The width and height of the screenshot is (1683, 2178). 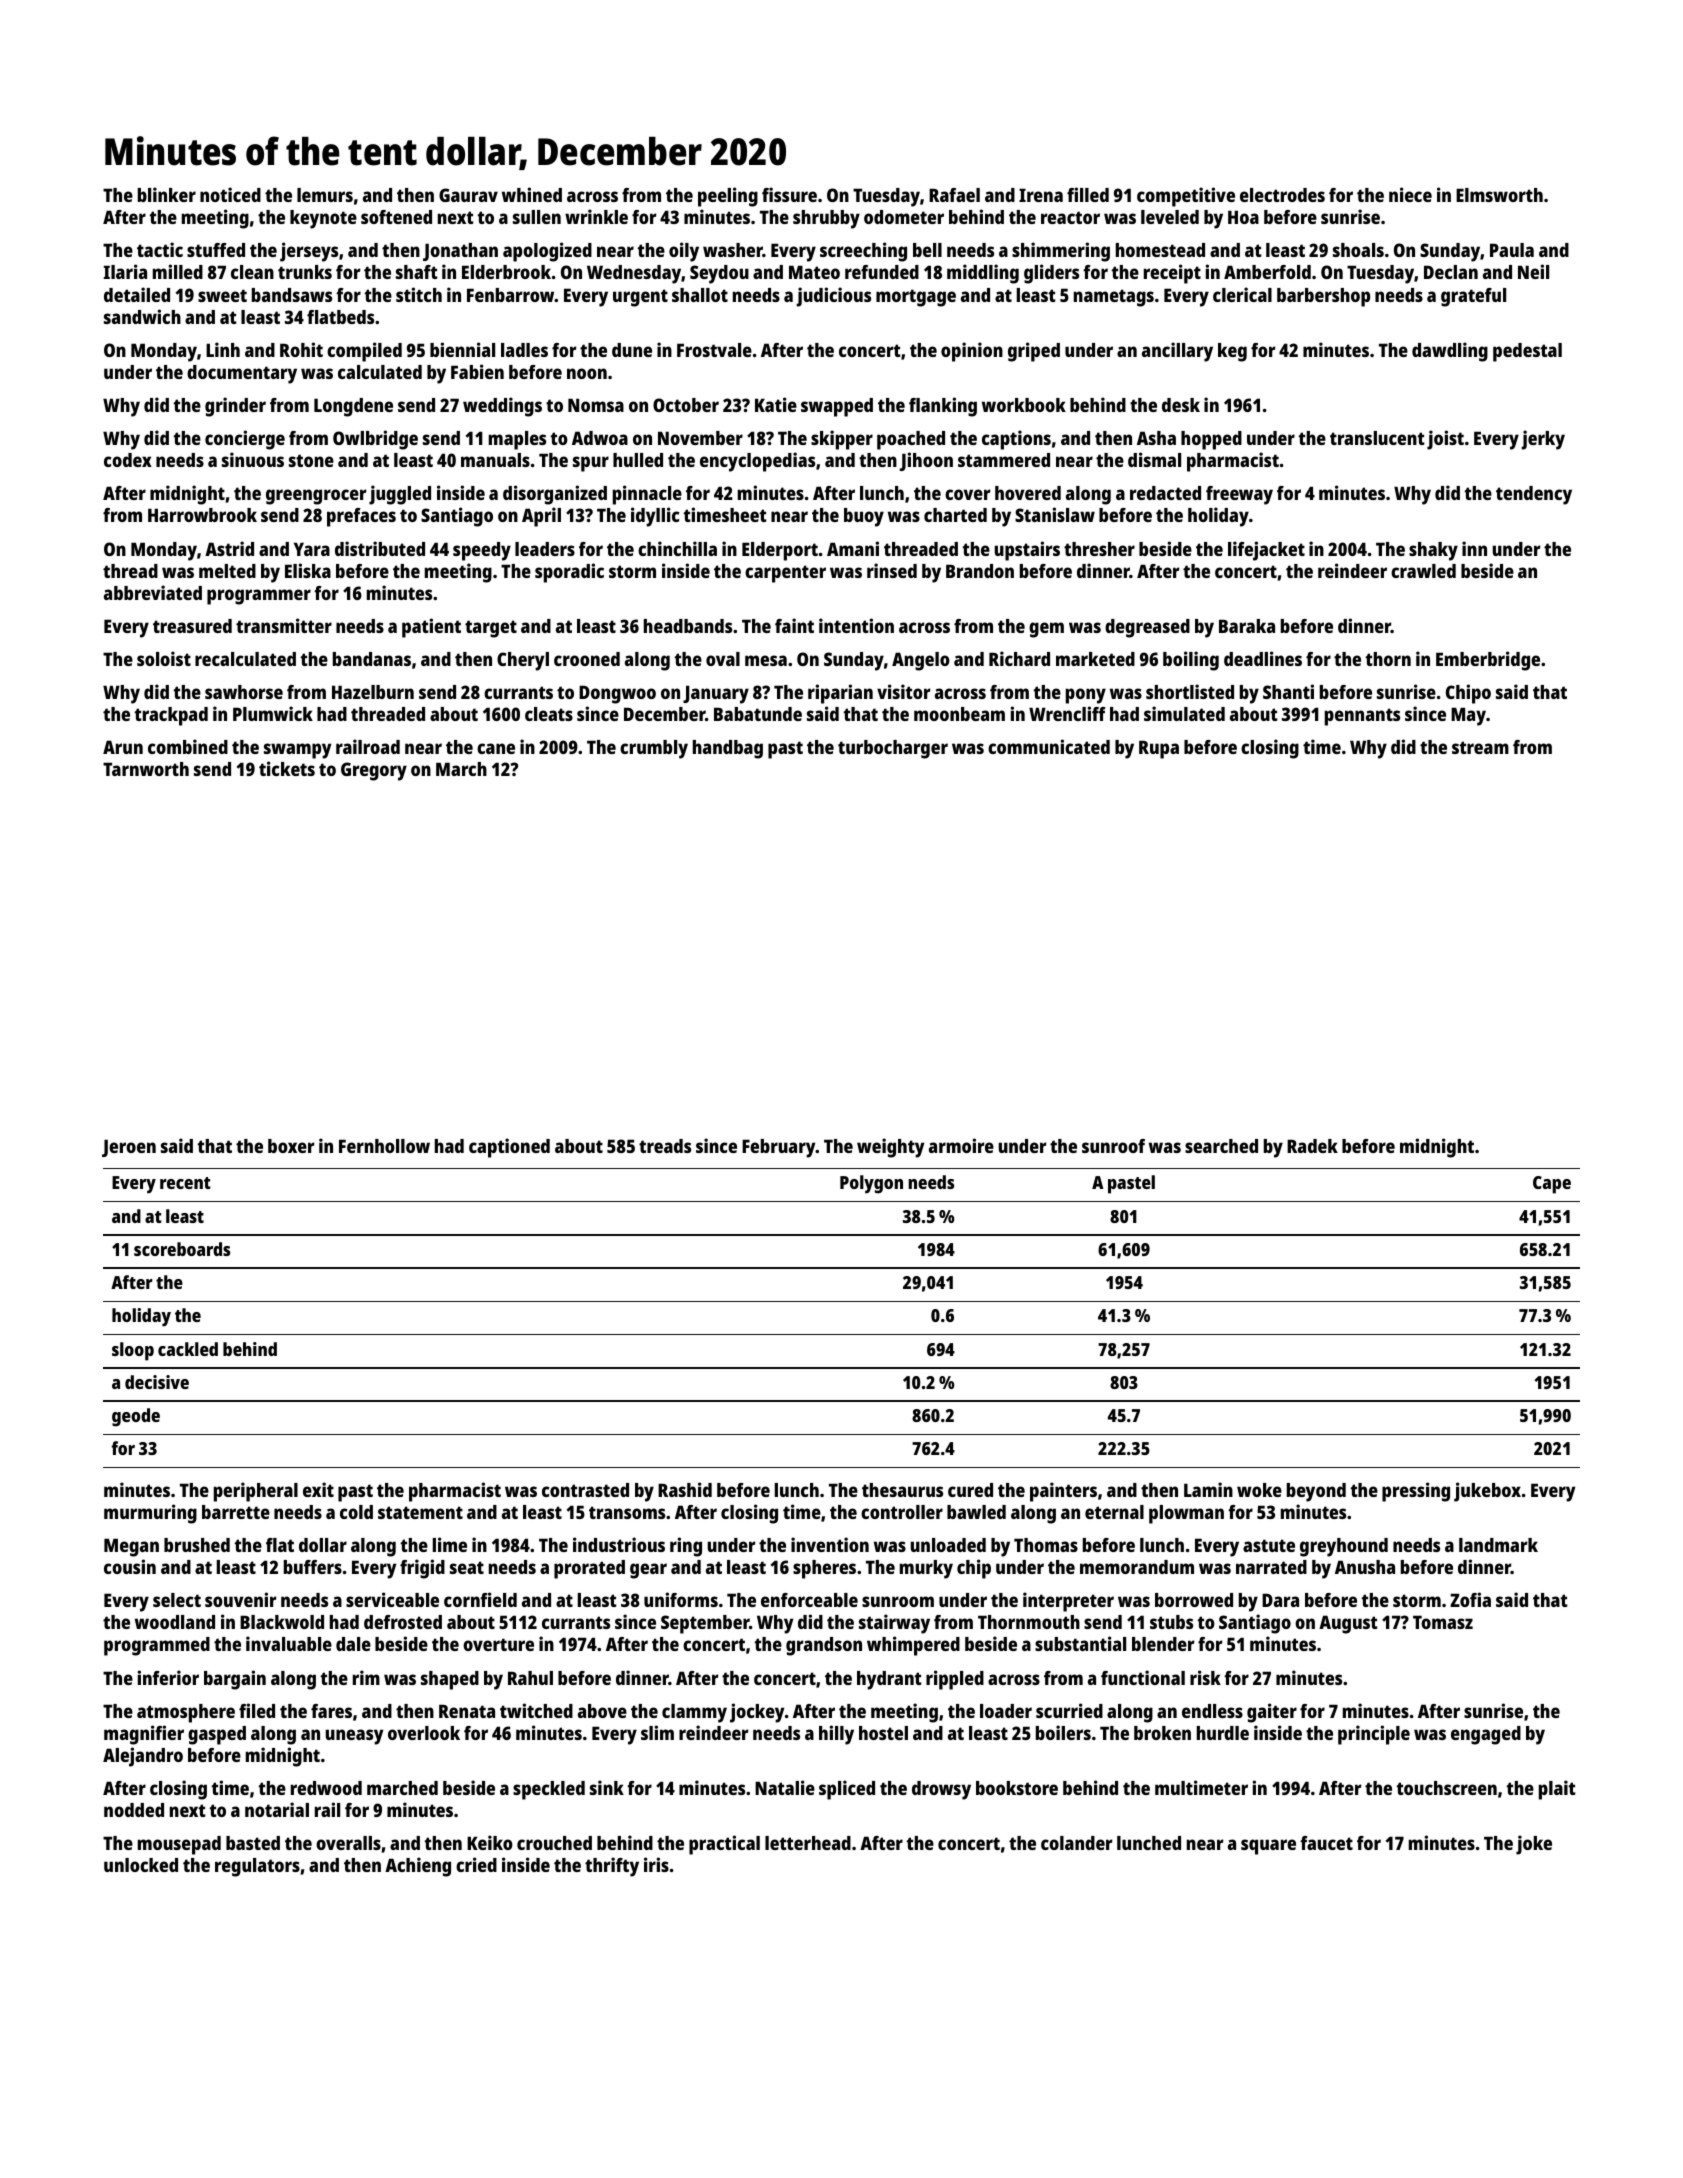 What do you see at coordinates (1499, 195) in the screenshot?
I see `Elmsworth` at bounding box center [1499, 195].
